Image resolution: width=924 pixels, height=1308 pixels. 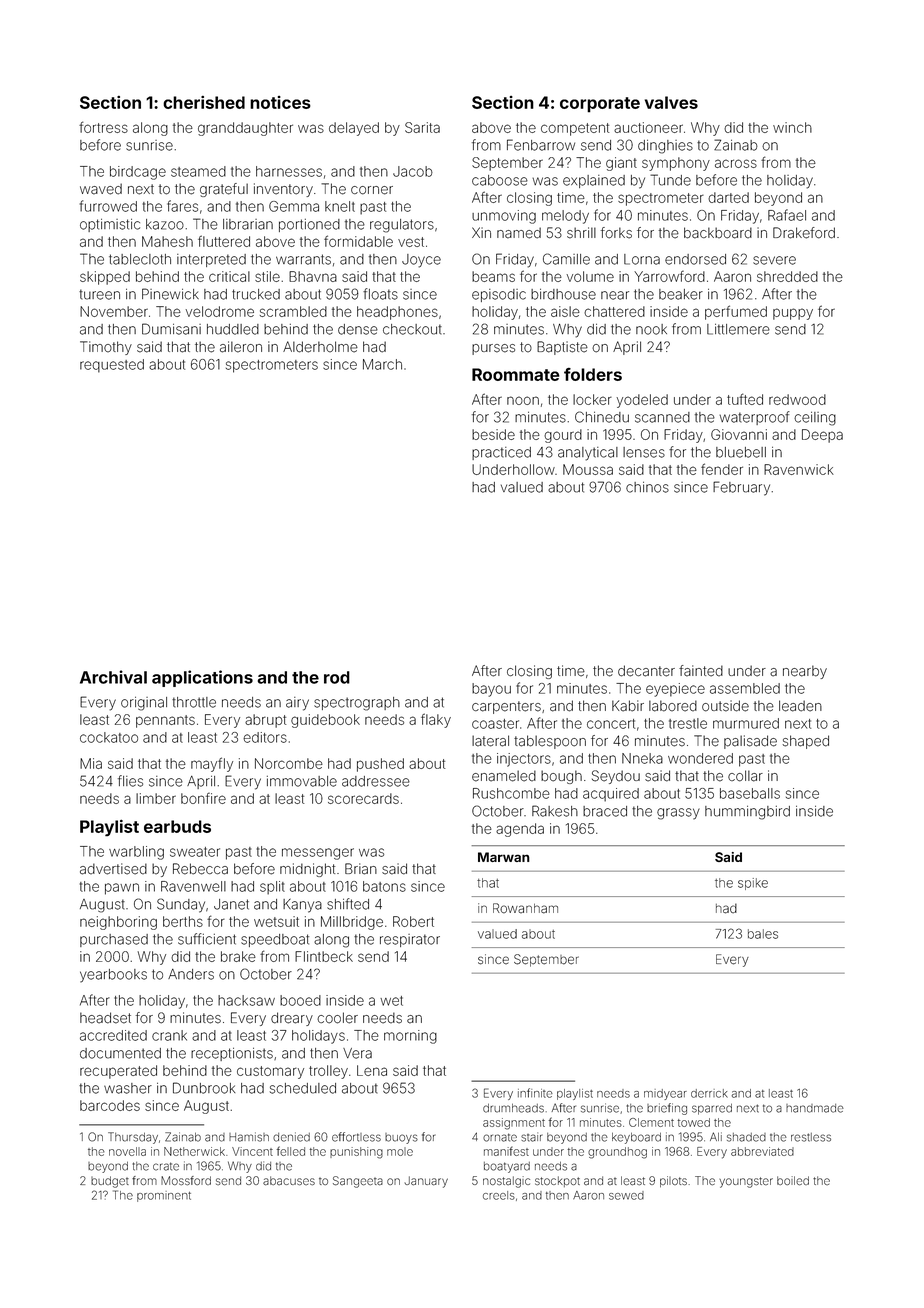 I want to click on abacuses, so click(x=289, y=1181).
